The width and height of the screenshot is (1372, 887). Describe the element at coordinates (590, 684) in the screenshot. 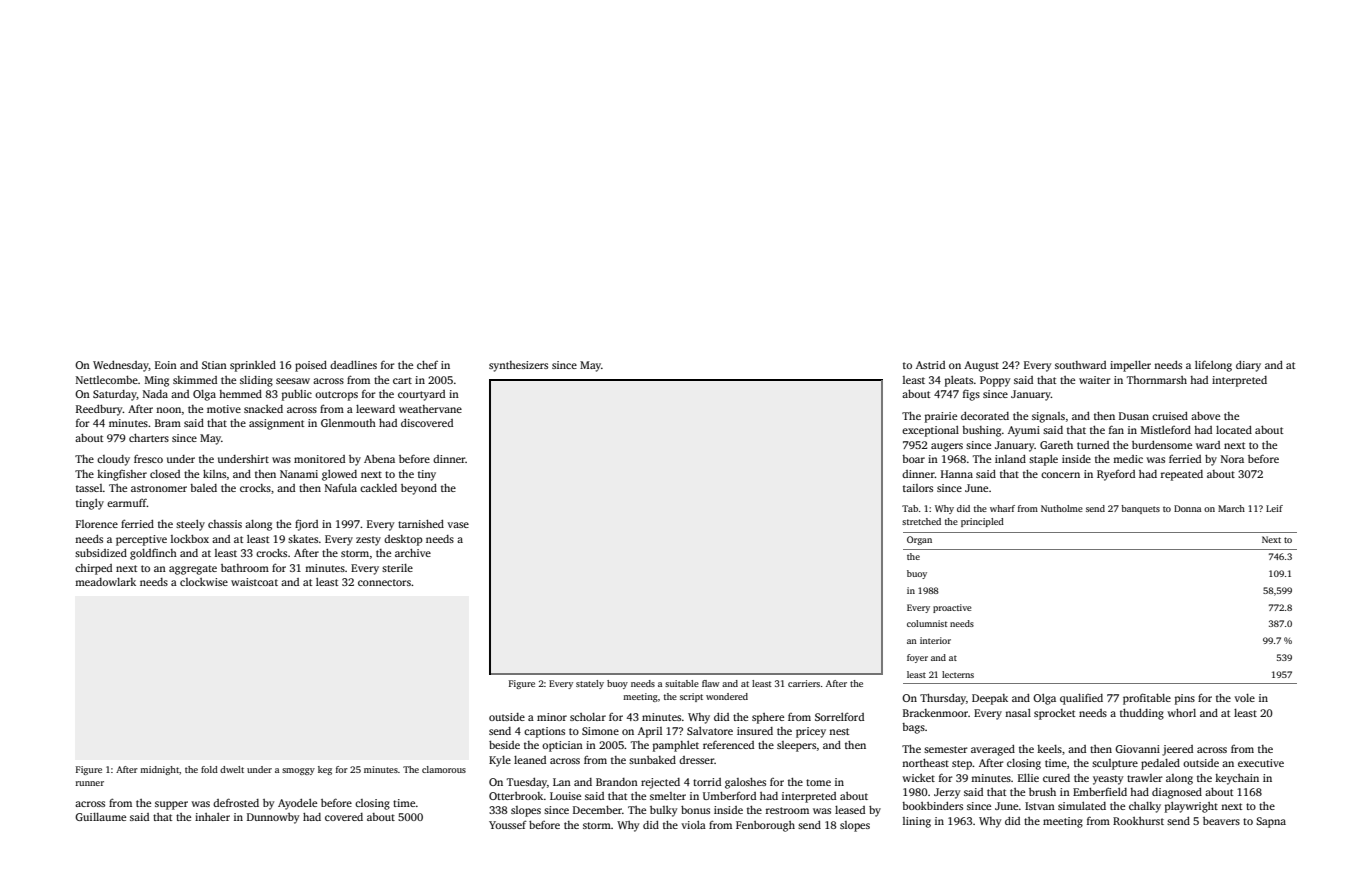

I see `stately` at that location.
